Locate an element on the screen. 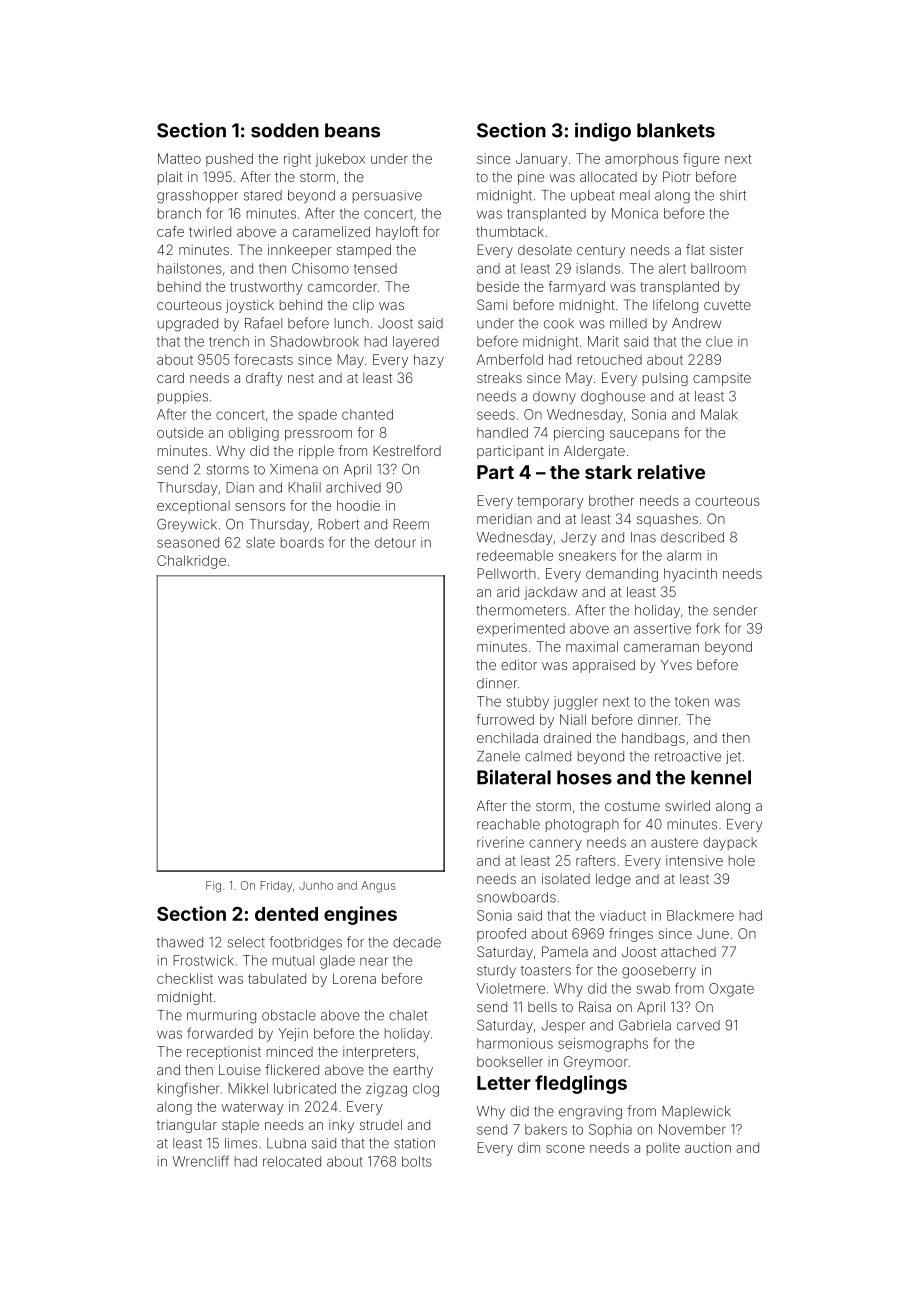 This screenshot has height=1307, width=921. trustworthy is located at coordinates (266, 288).
